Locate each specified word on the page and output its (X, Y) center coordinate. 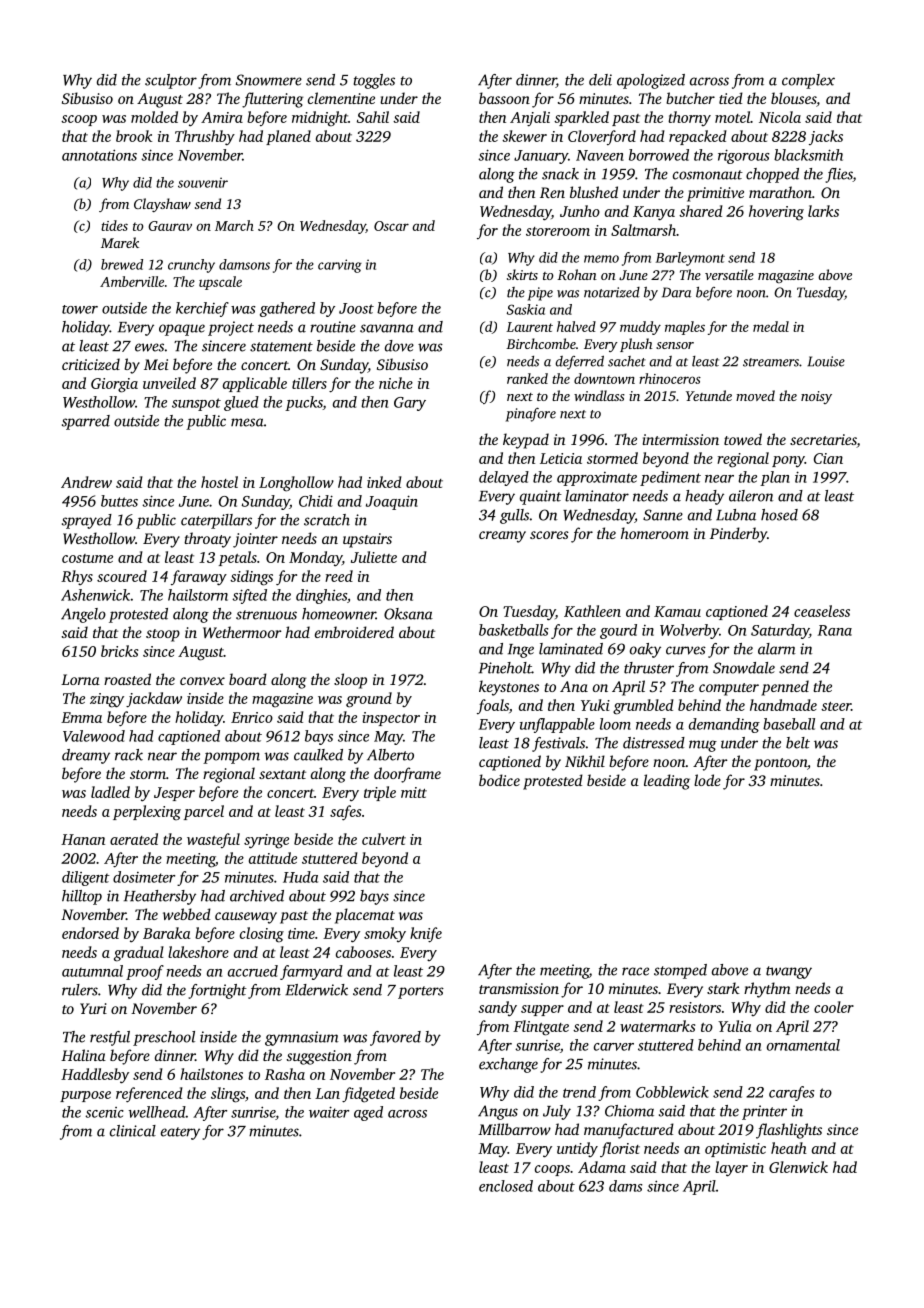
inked (384, 482)
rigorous (743, 156)
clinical (133, 1131)
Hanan (83, 839)
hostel (219, 482)
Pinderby (738, 535)
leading (667, 782)
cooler (834, 1007)
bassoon (504, 98)
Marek (120, 242)
